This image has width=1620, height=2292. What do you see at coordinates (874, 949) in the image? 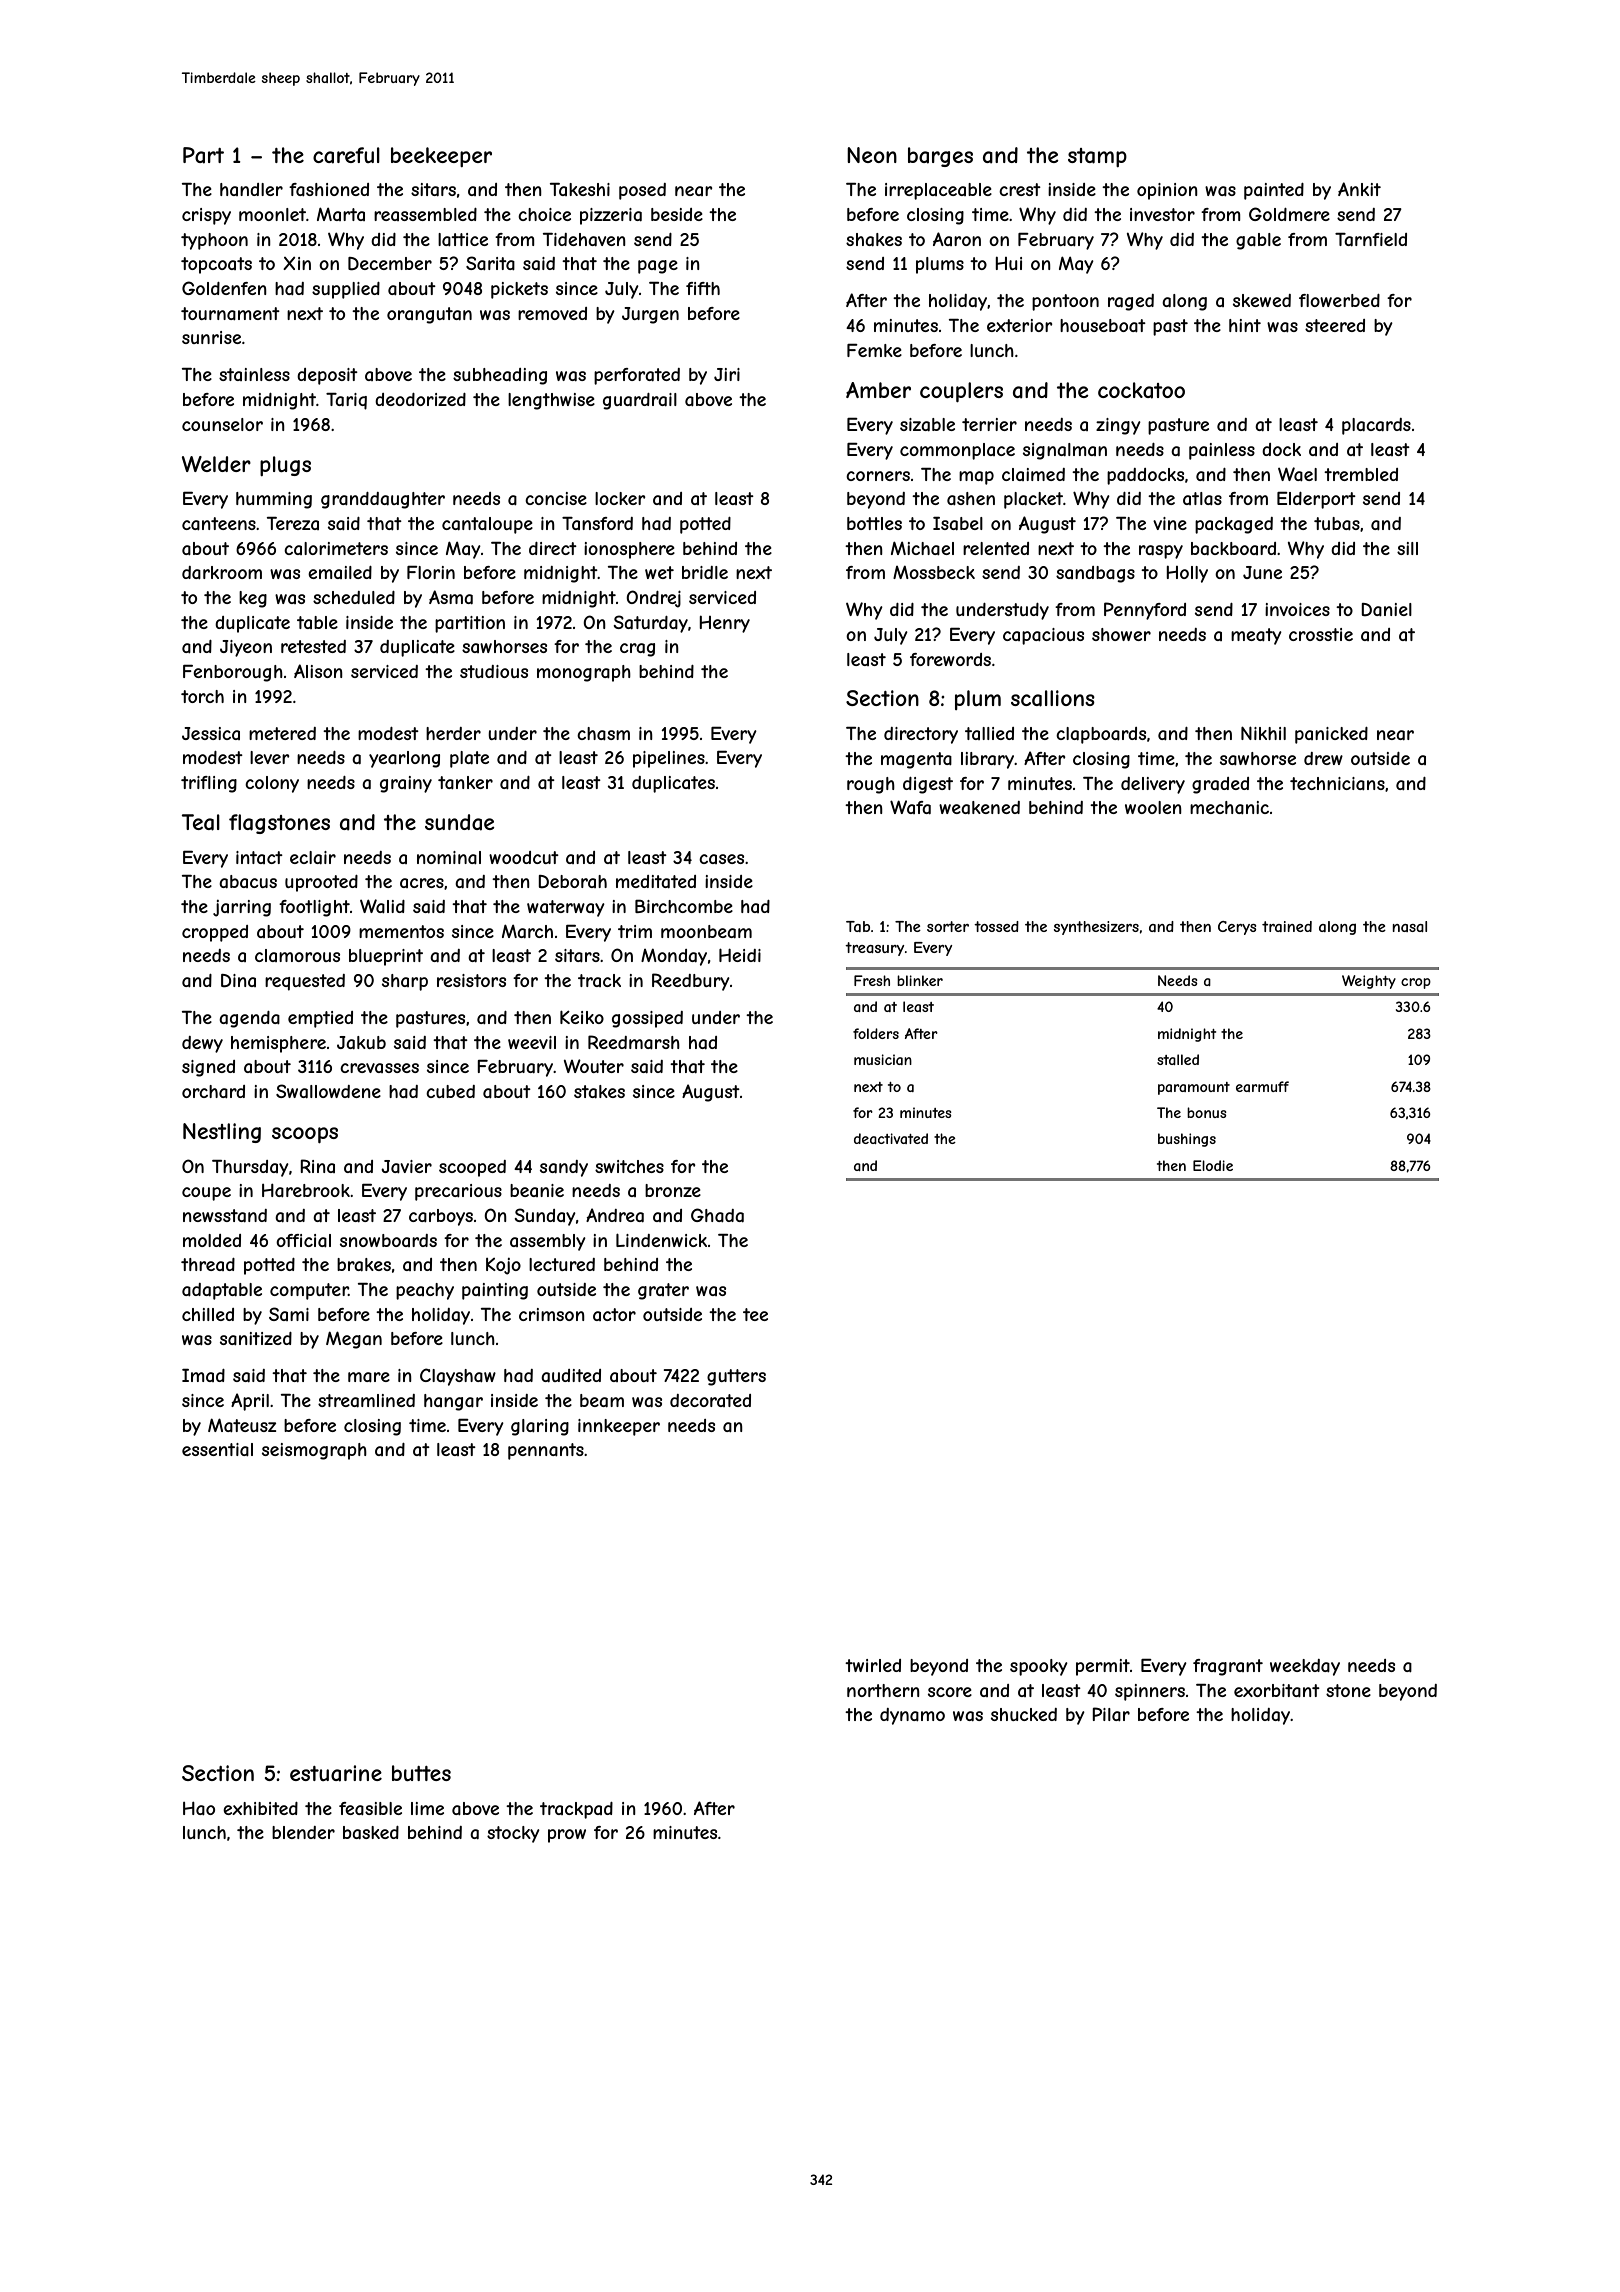
I see `treasury` at bounding box center [874, 949].
